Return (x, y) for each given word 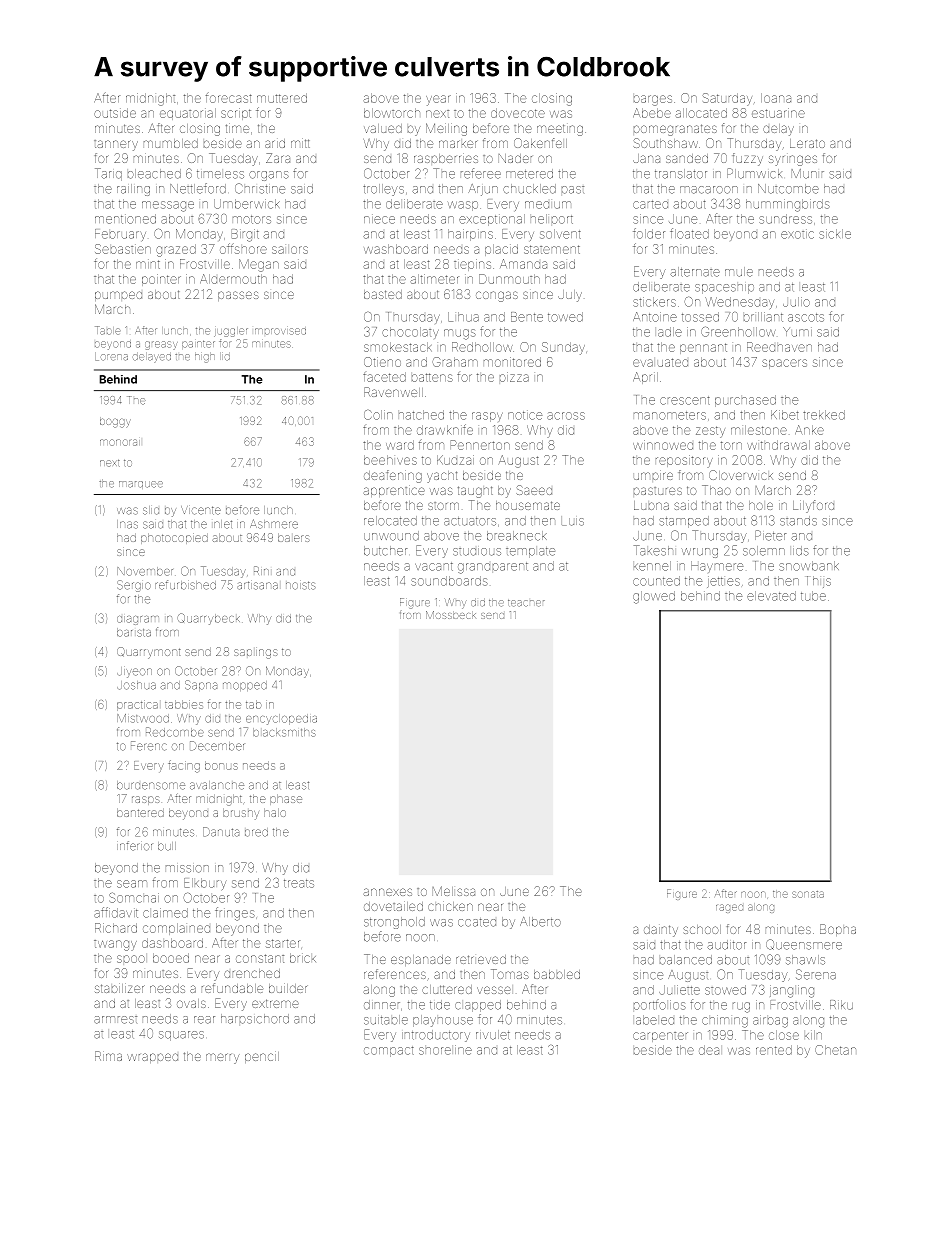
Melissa (453, 891)
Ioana (776, 98)
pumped (118, 296)
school (702, 929)
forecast (229, 97)
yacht (442, 477)
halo (275, 813)
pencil (262, 1057)
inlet (223, 524)
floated (689, 233)
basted (383, 294)
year (438, 100)
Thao (716, 490)
